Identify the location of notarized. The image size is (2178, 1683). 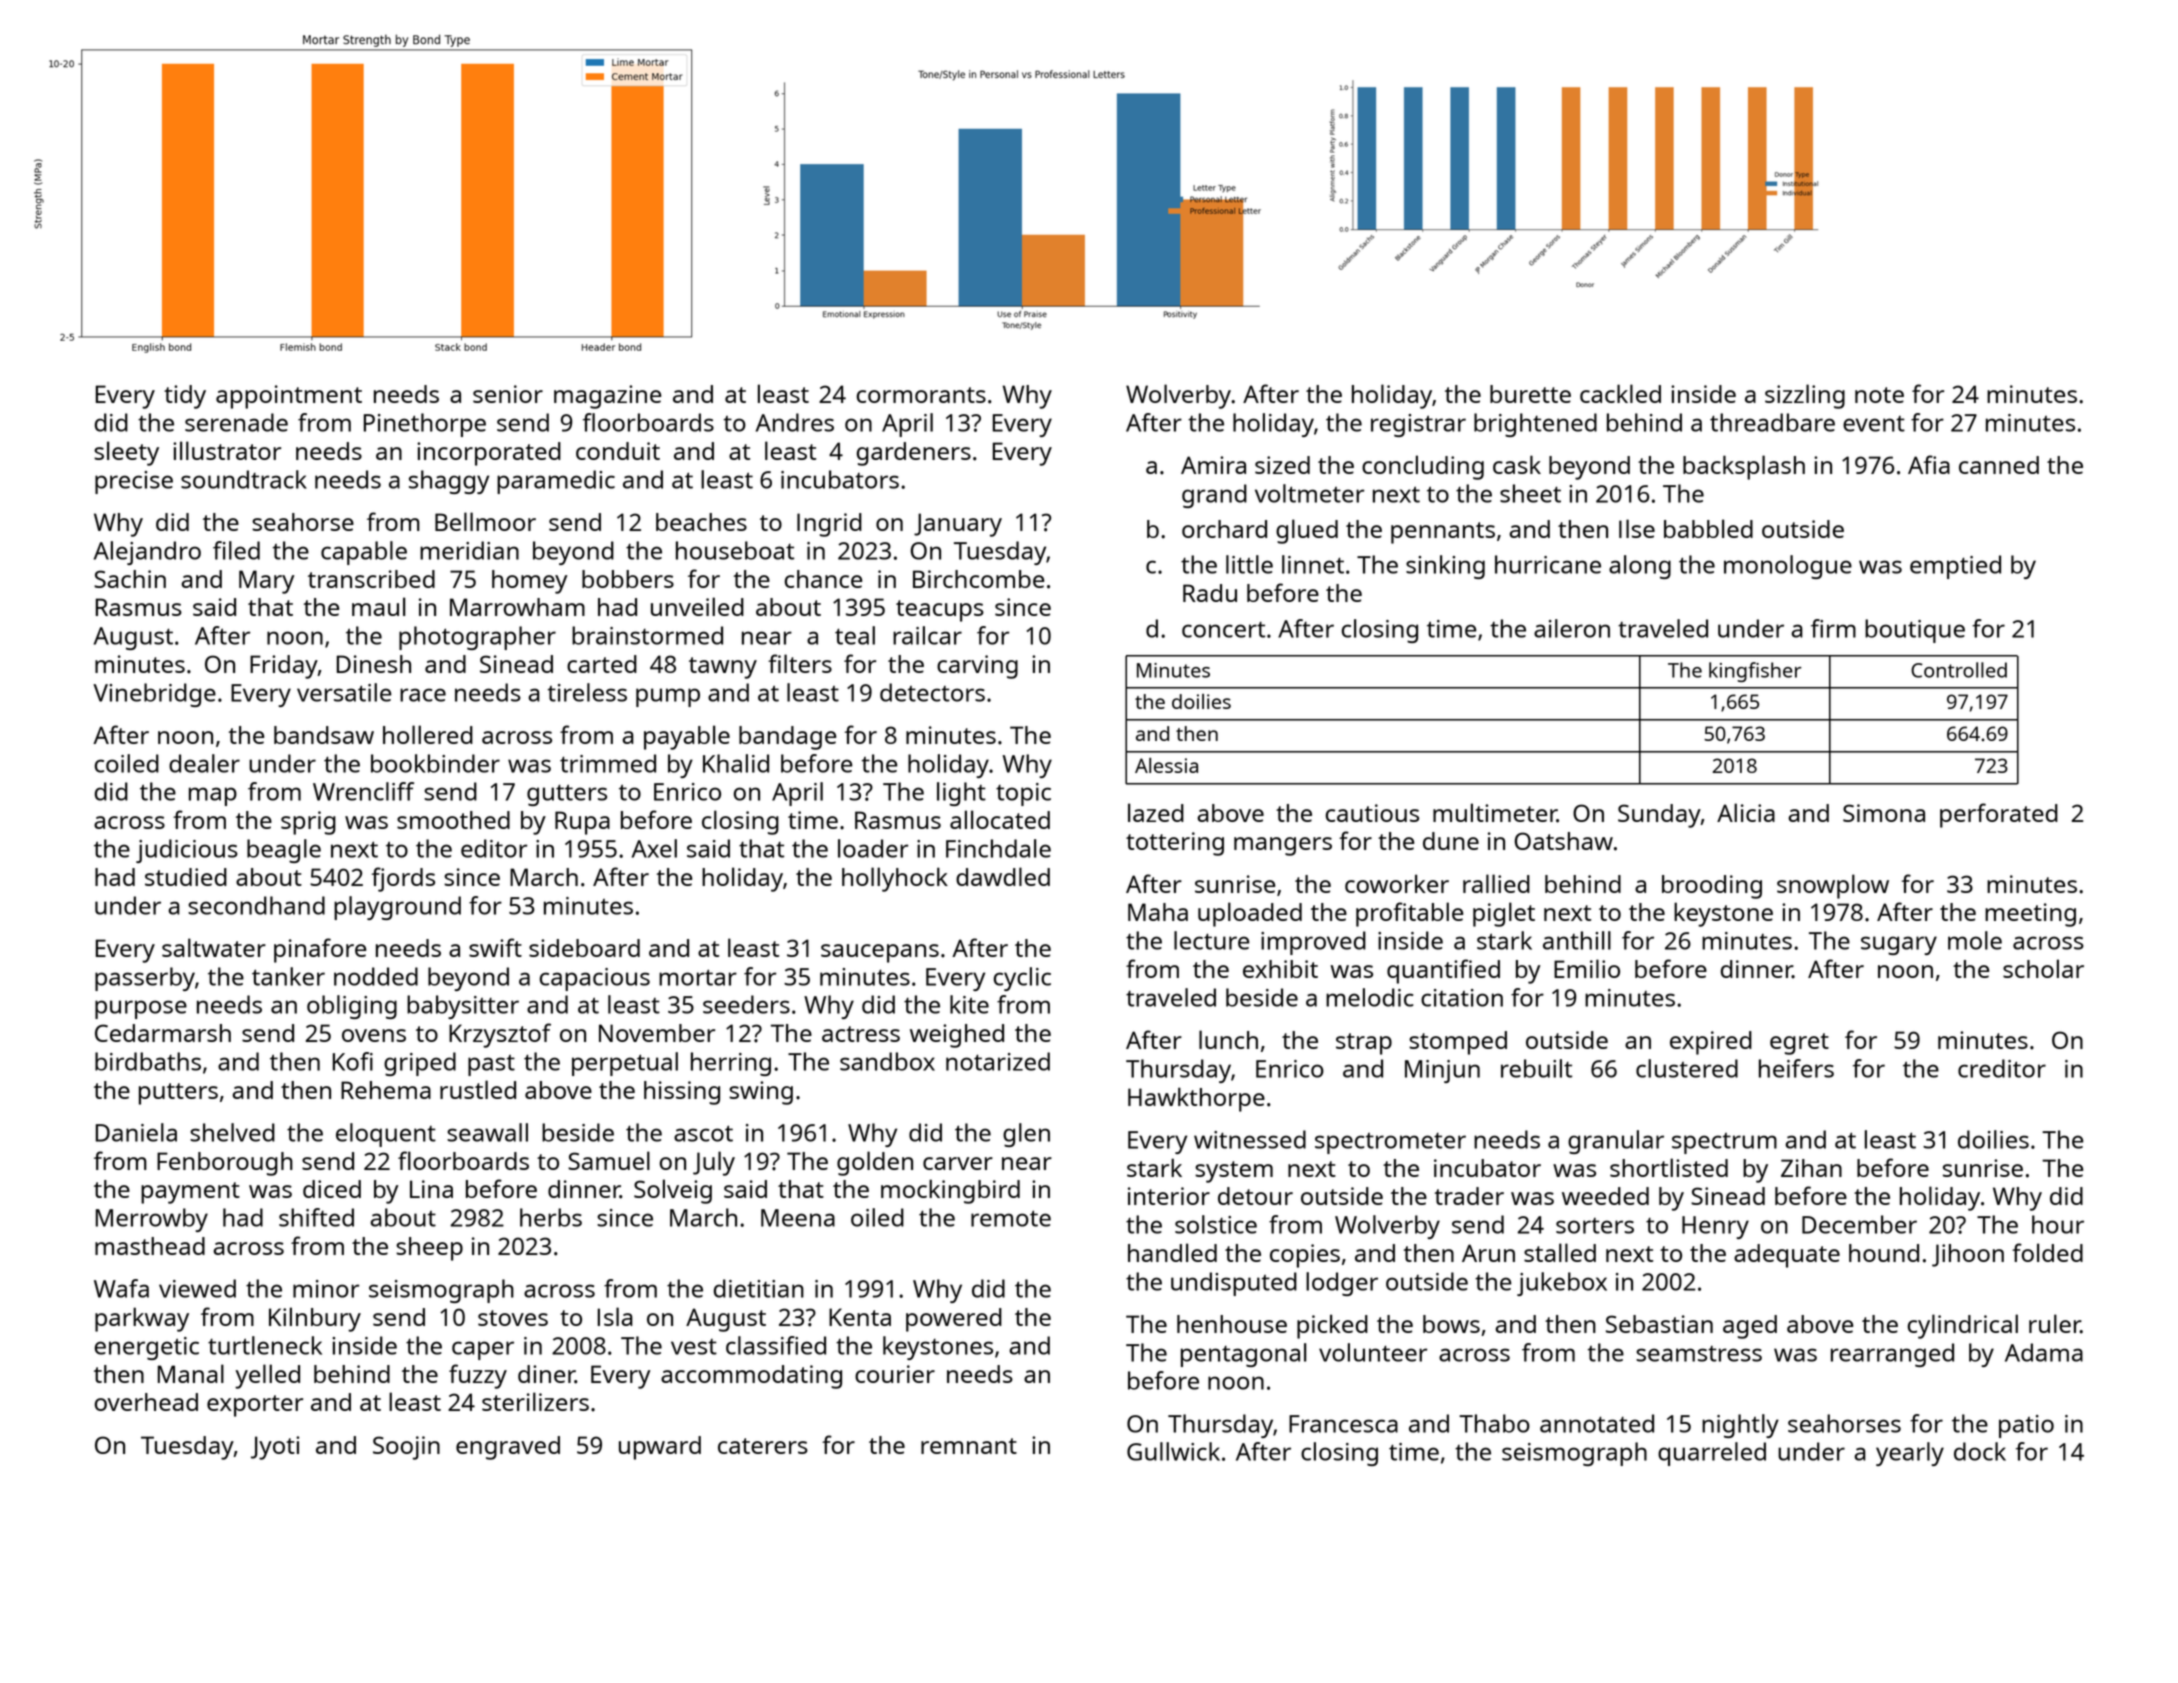
(998, 1061).
